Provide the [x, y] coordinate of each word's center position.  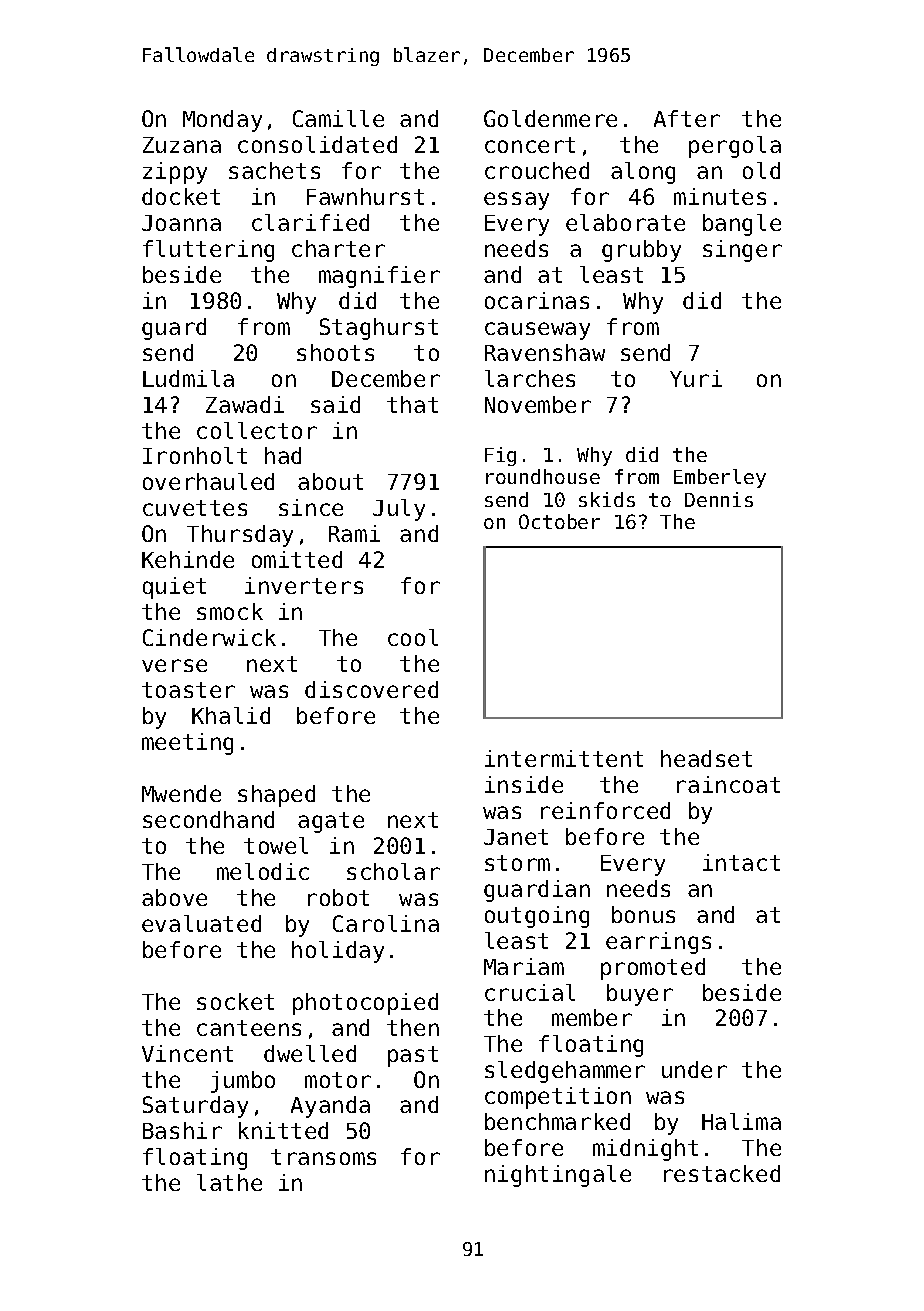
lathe [229, 1182]
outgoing [537, 917]
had [283, 455]
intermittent [564, 758]
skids [607, 499]
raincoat [728, 784]
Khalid [231, 715]
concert [530, 145]
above [174, 897]
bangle [742, 225]
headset [706, 758]
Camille [338, 118]
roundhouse [543, 476]
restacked [722, 1173]
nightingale [558, 1176]
